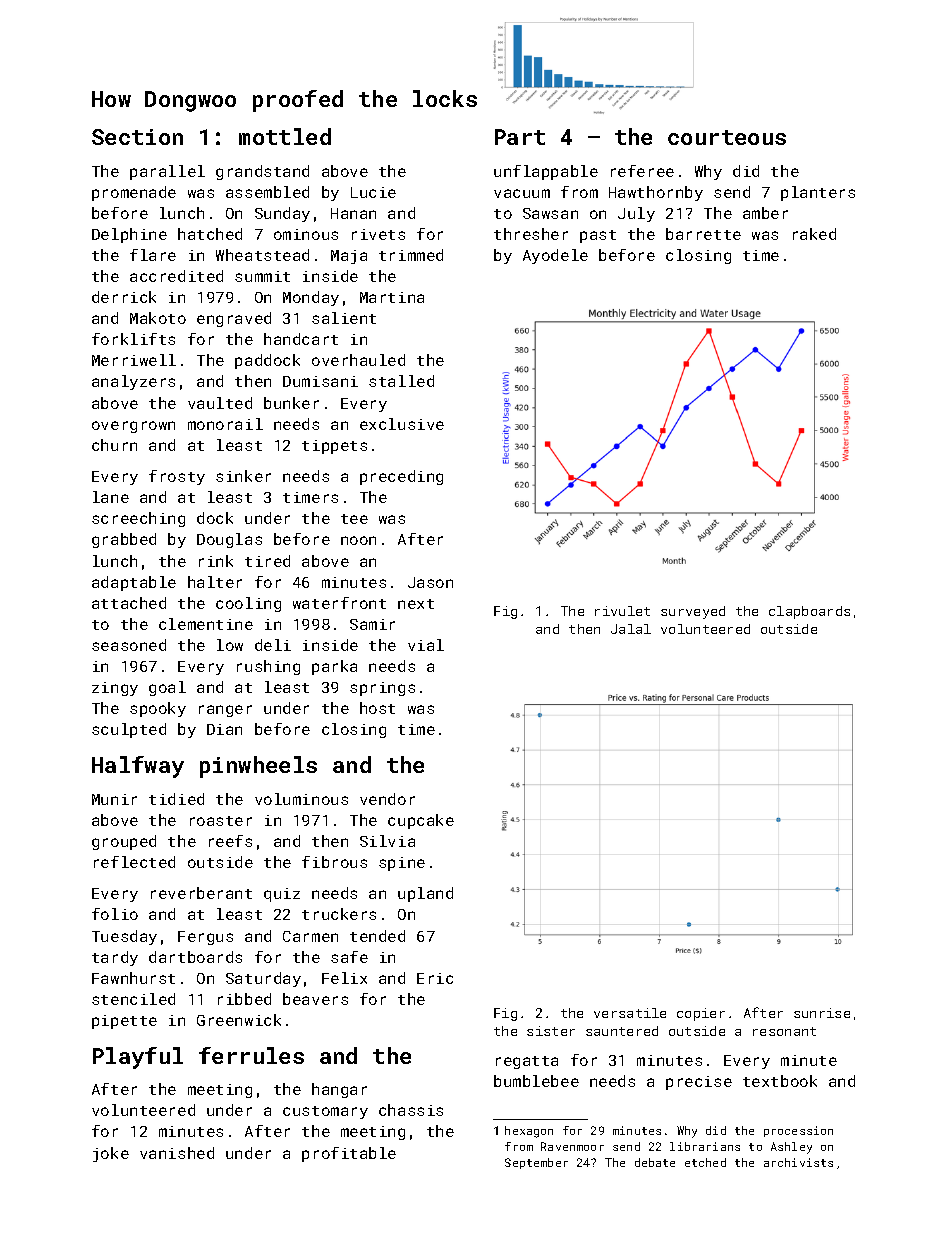 The height and width of the document is (1233, 952). Describe the element at coordinates (134, 193) in the document. I see `promenade` at that location.
